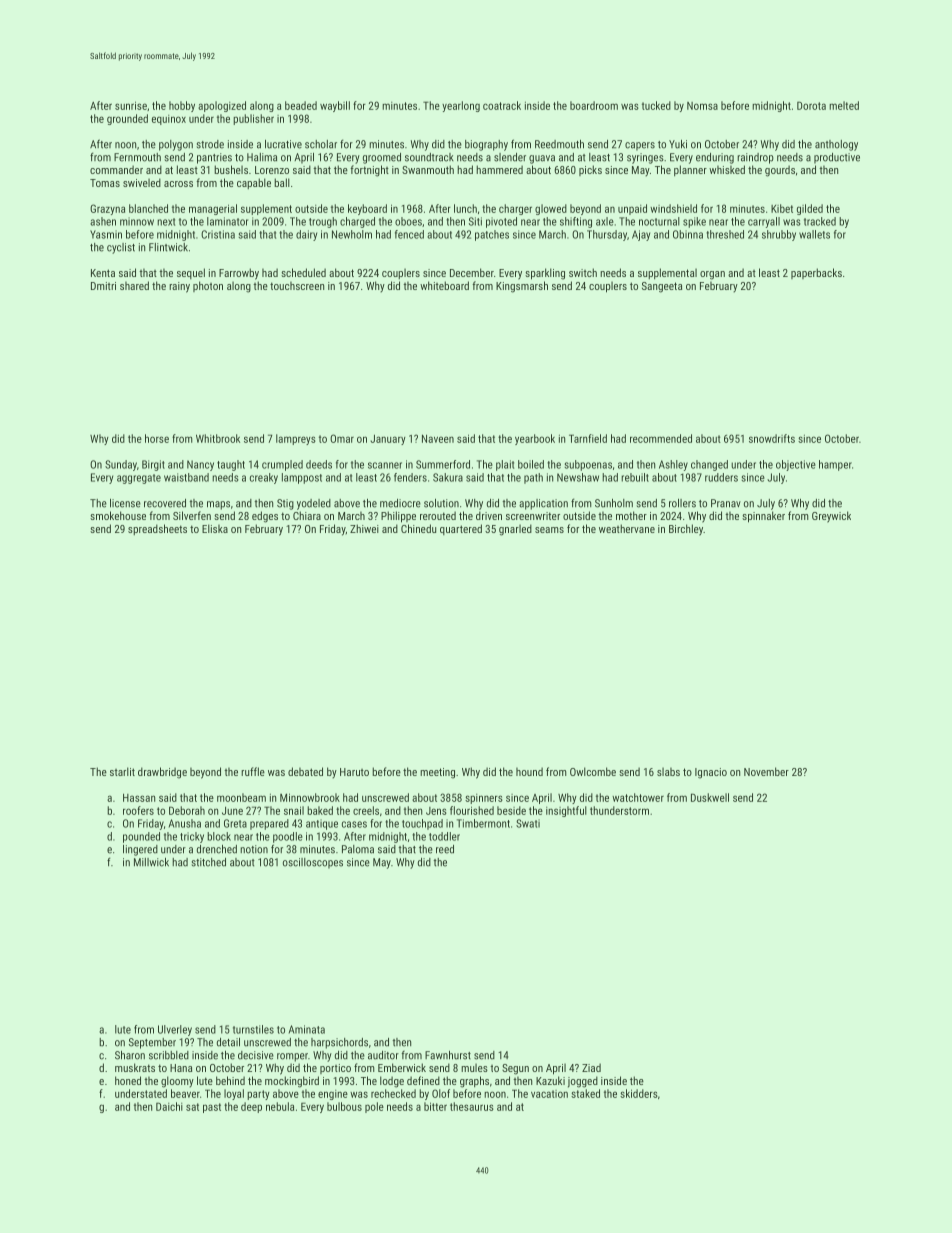 This screenshot has width=952, height=1233. Describe the element at coordinates (638, 797) in the screenshot. I see `watchtower` at that location.
